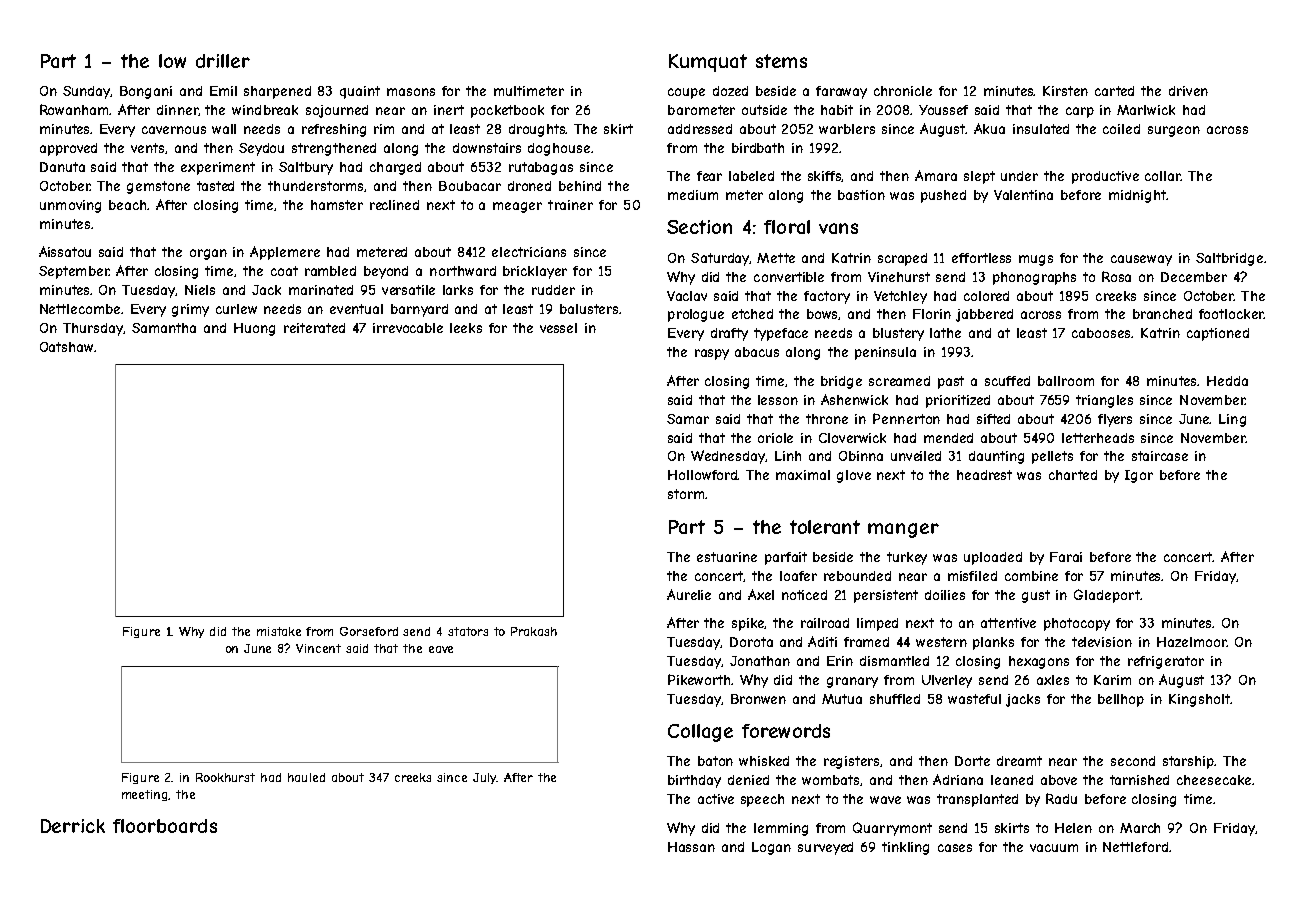 This image has width=1308, height=924. What do you see at coordinates (330, 271) in the image?
I see `rambled` at bounding box center [330, 271].
